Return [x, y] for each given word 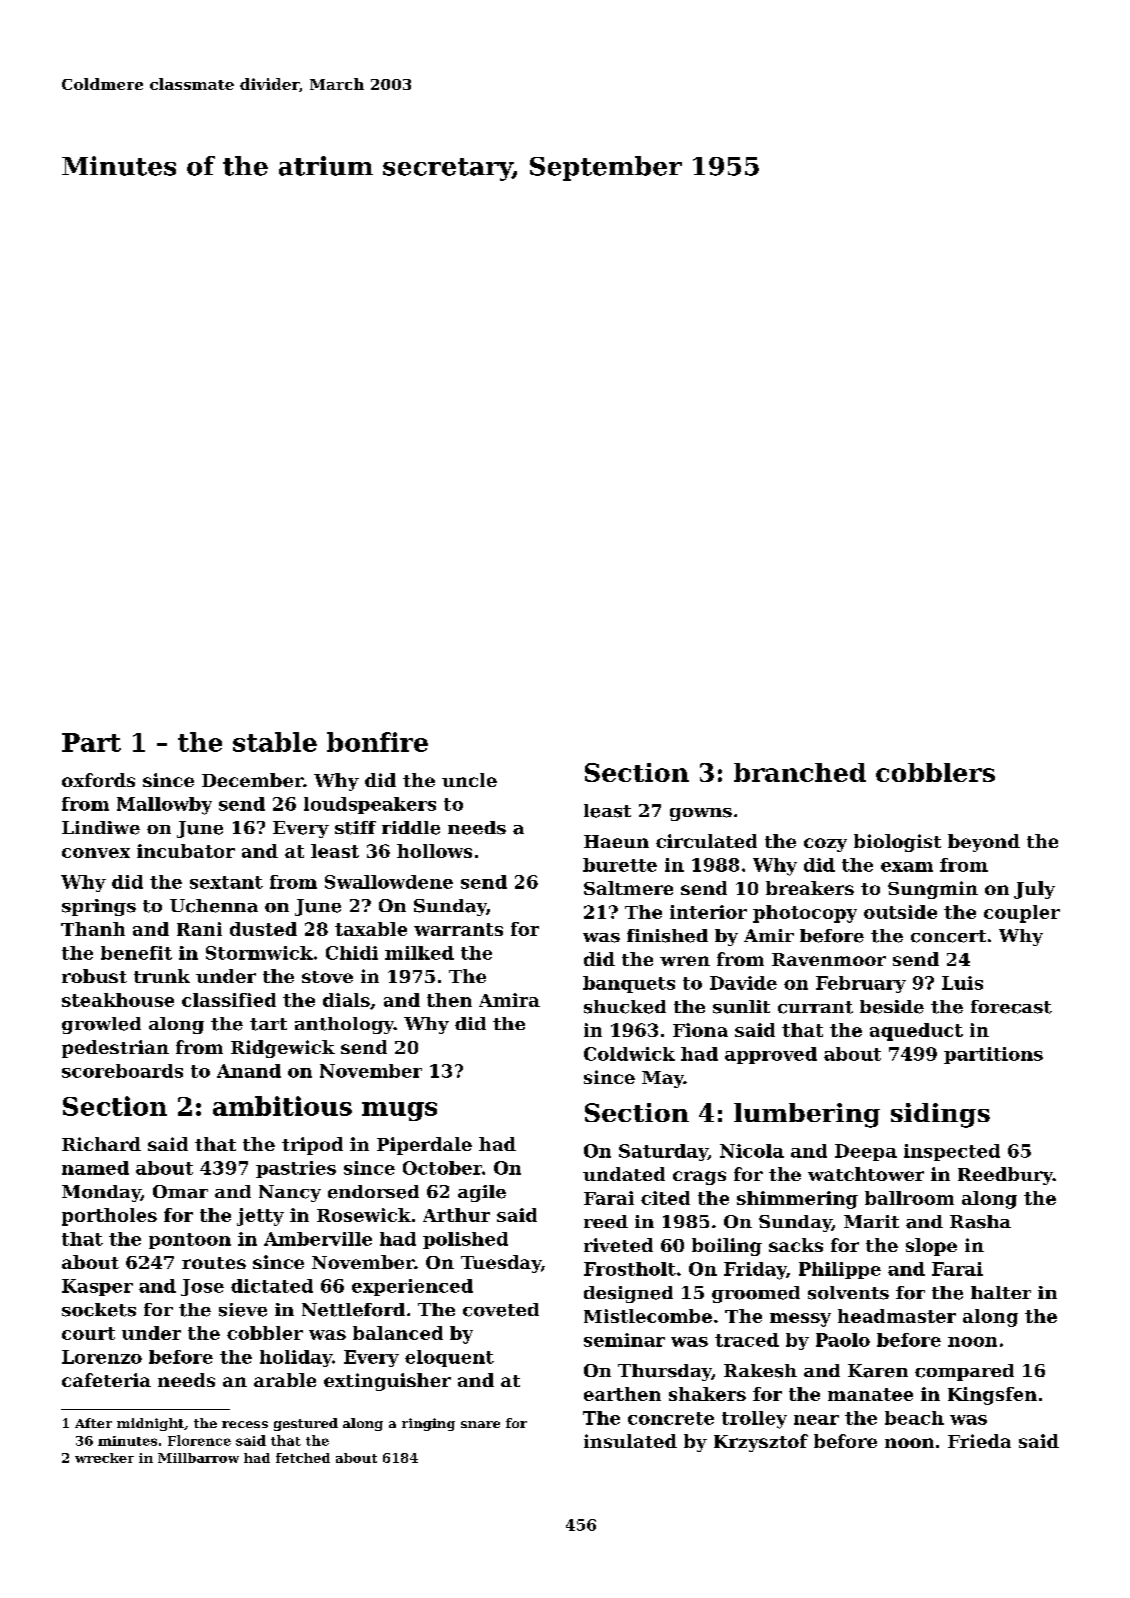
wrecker [104, 1458]
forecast [1011, 1007]
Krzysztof [761, 1443]
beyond [984, 843]
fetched [303, 1458]
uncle [469, 780]
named [95, 1168]
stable [275, 742]
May [663, 1079]
